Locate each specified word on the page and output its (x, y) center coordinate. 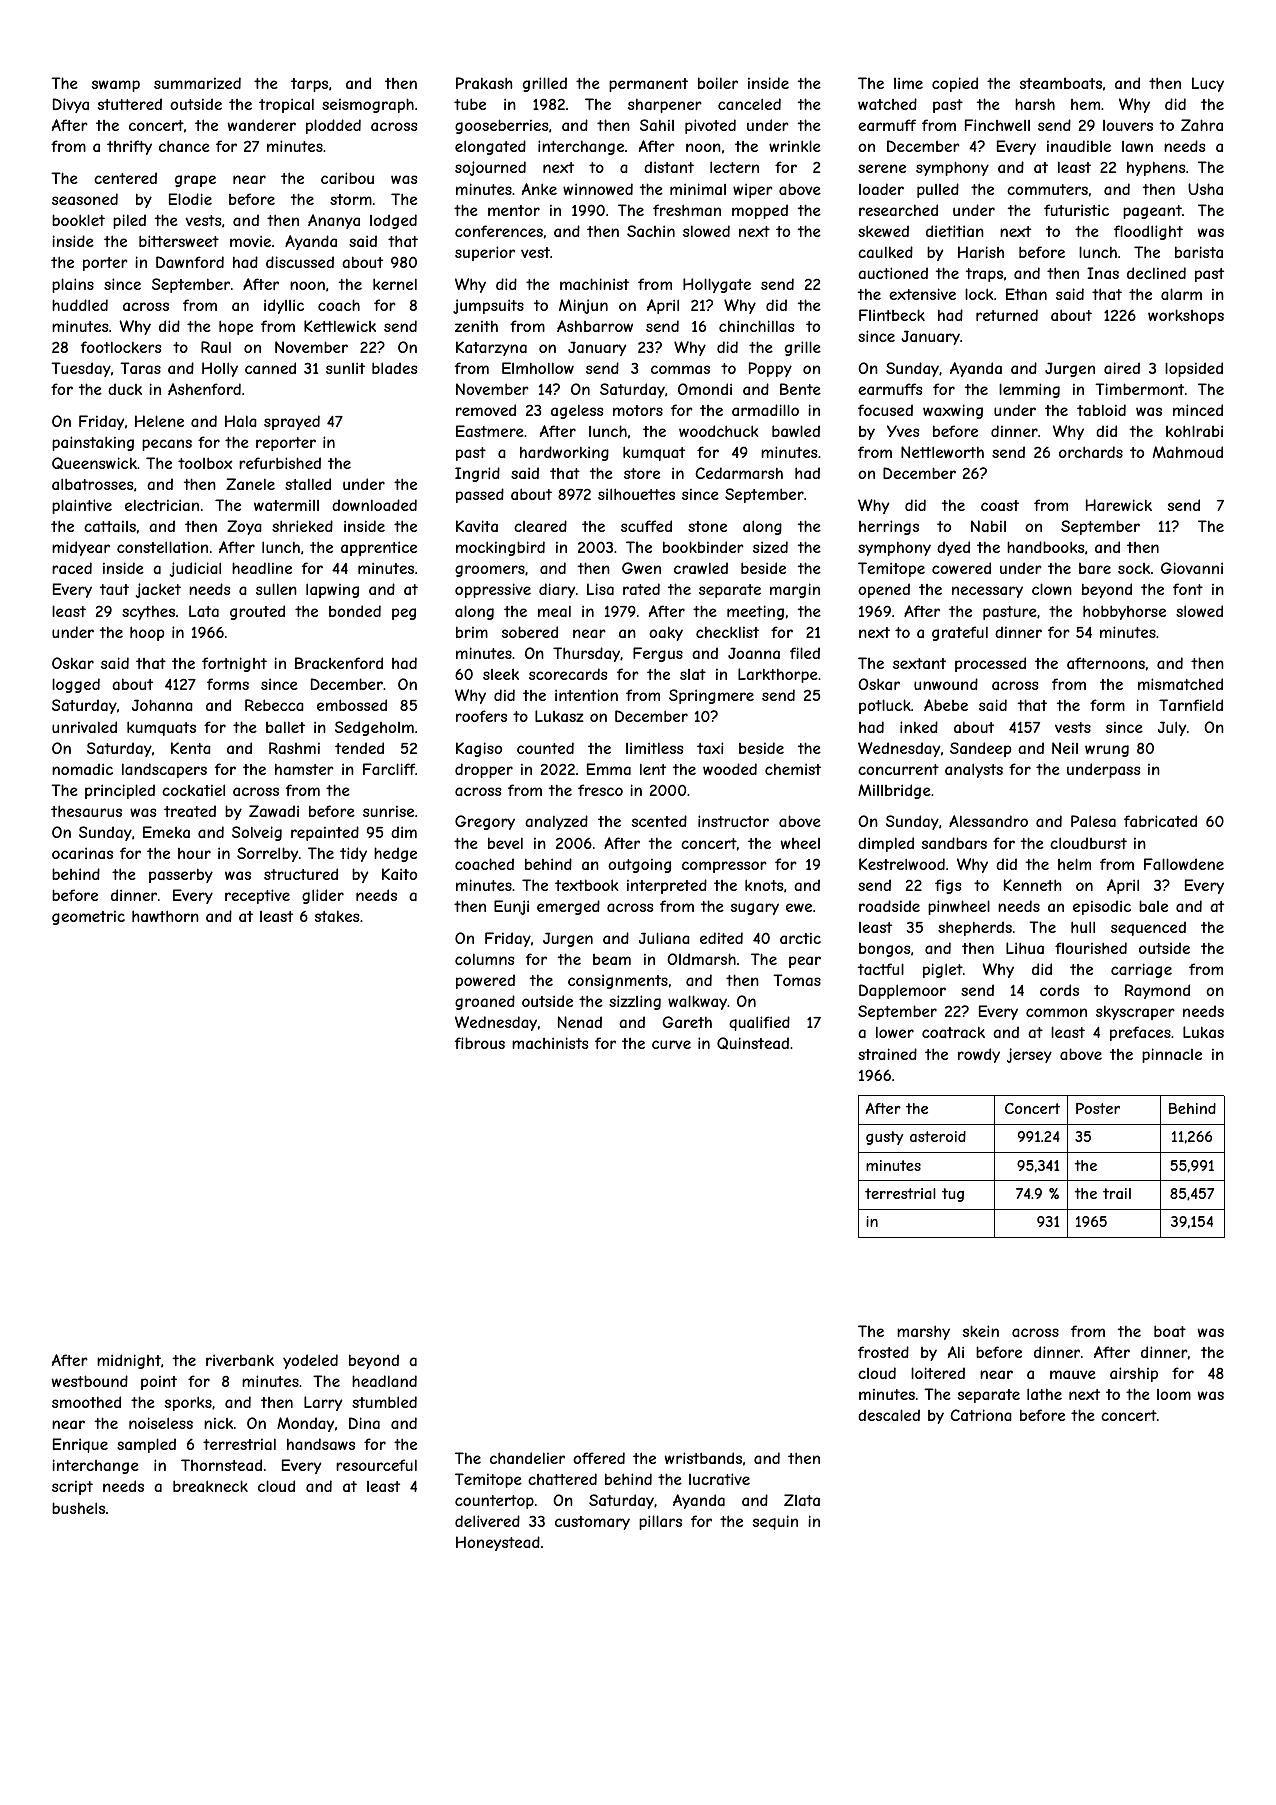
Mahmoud (1188, 452)
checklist (727, 632)
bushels (78, 1508)
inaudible (1079, 146)
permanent (648, 85)
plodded (333, 126)
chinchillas (756, 326)
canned (270, 368)
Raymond (1157, 991)
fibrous (480, 1043)
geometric (88, 918)
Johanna (162, 705)
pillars (660, 1522)
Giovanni (1192, 568)
